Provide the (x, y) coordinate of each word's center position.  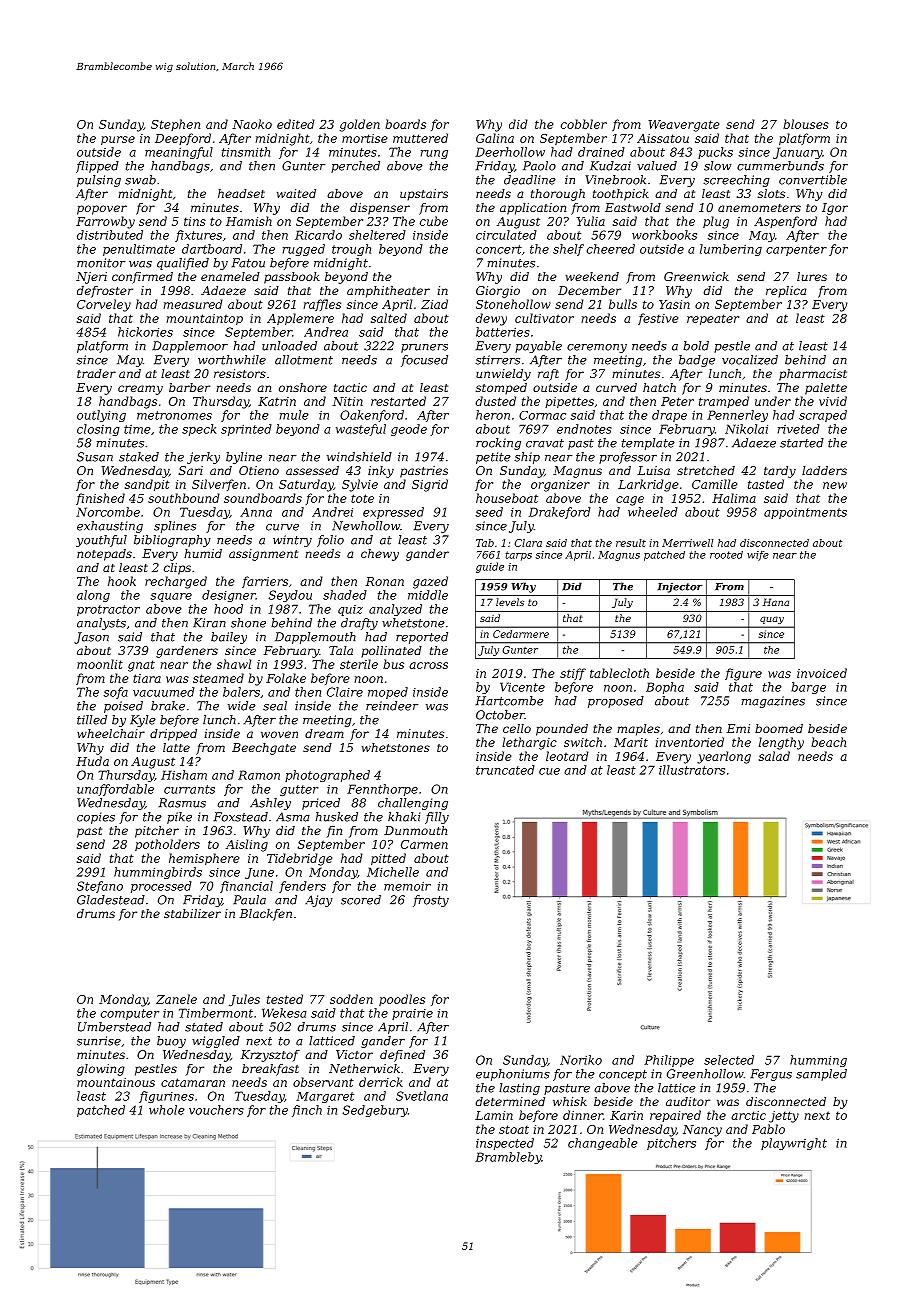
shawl (234, 664)
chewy (380, 555)
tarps (518, 556)
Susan (95, 457)
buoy (171, 1042)
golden (360, 125)
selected (729, 1060)
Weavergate (684, 126)
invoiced (822, 673)
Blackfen (266, 915)
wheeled (653, 512)
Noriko (581, 1060)
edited (296, 124)
